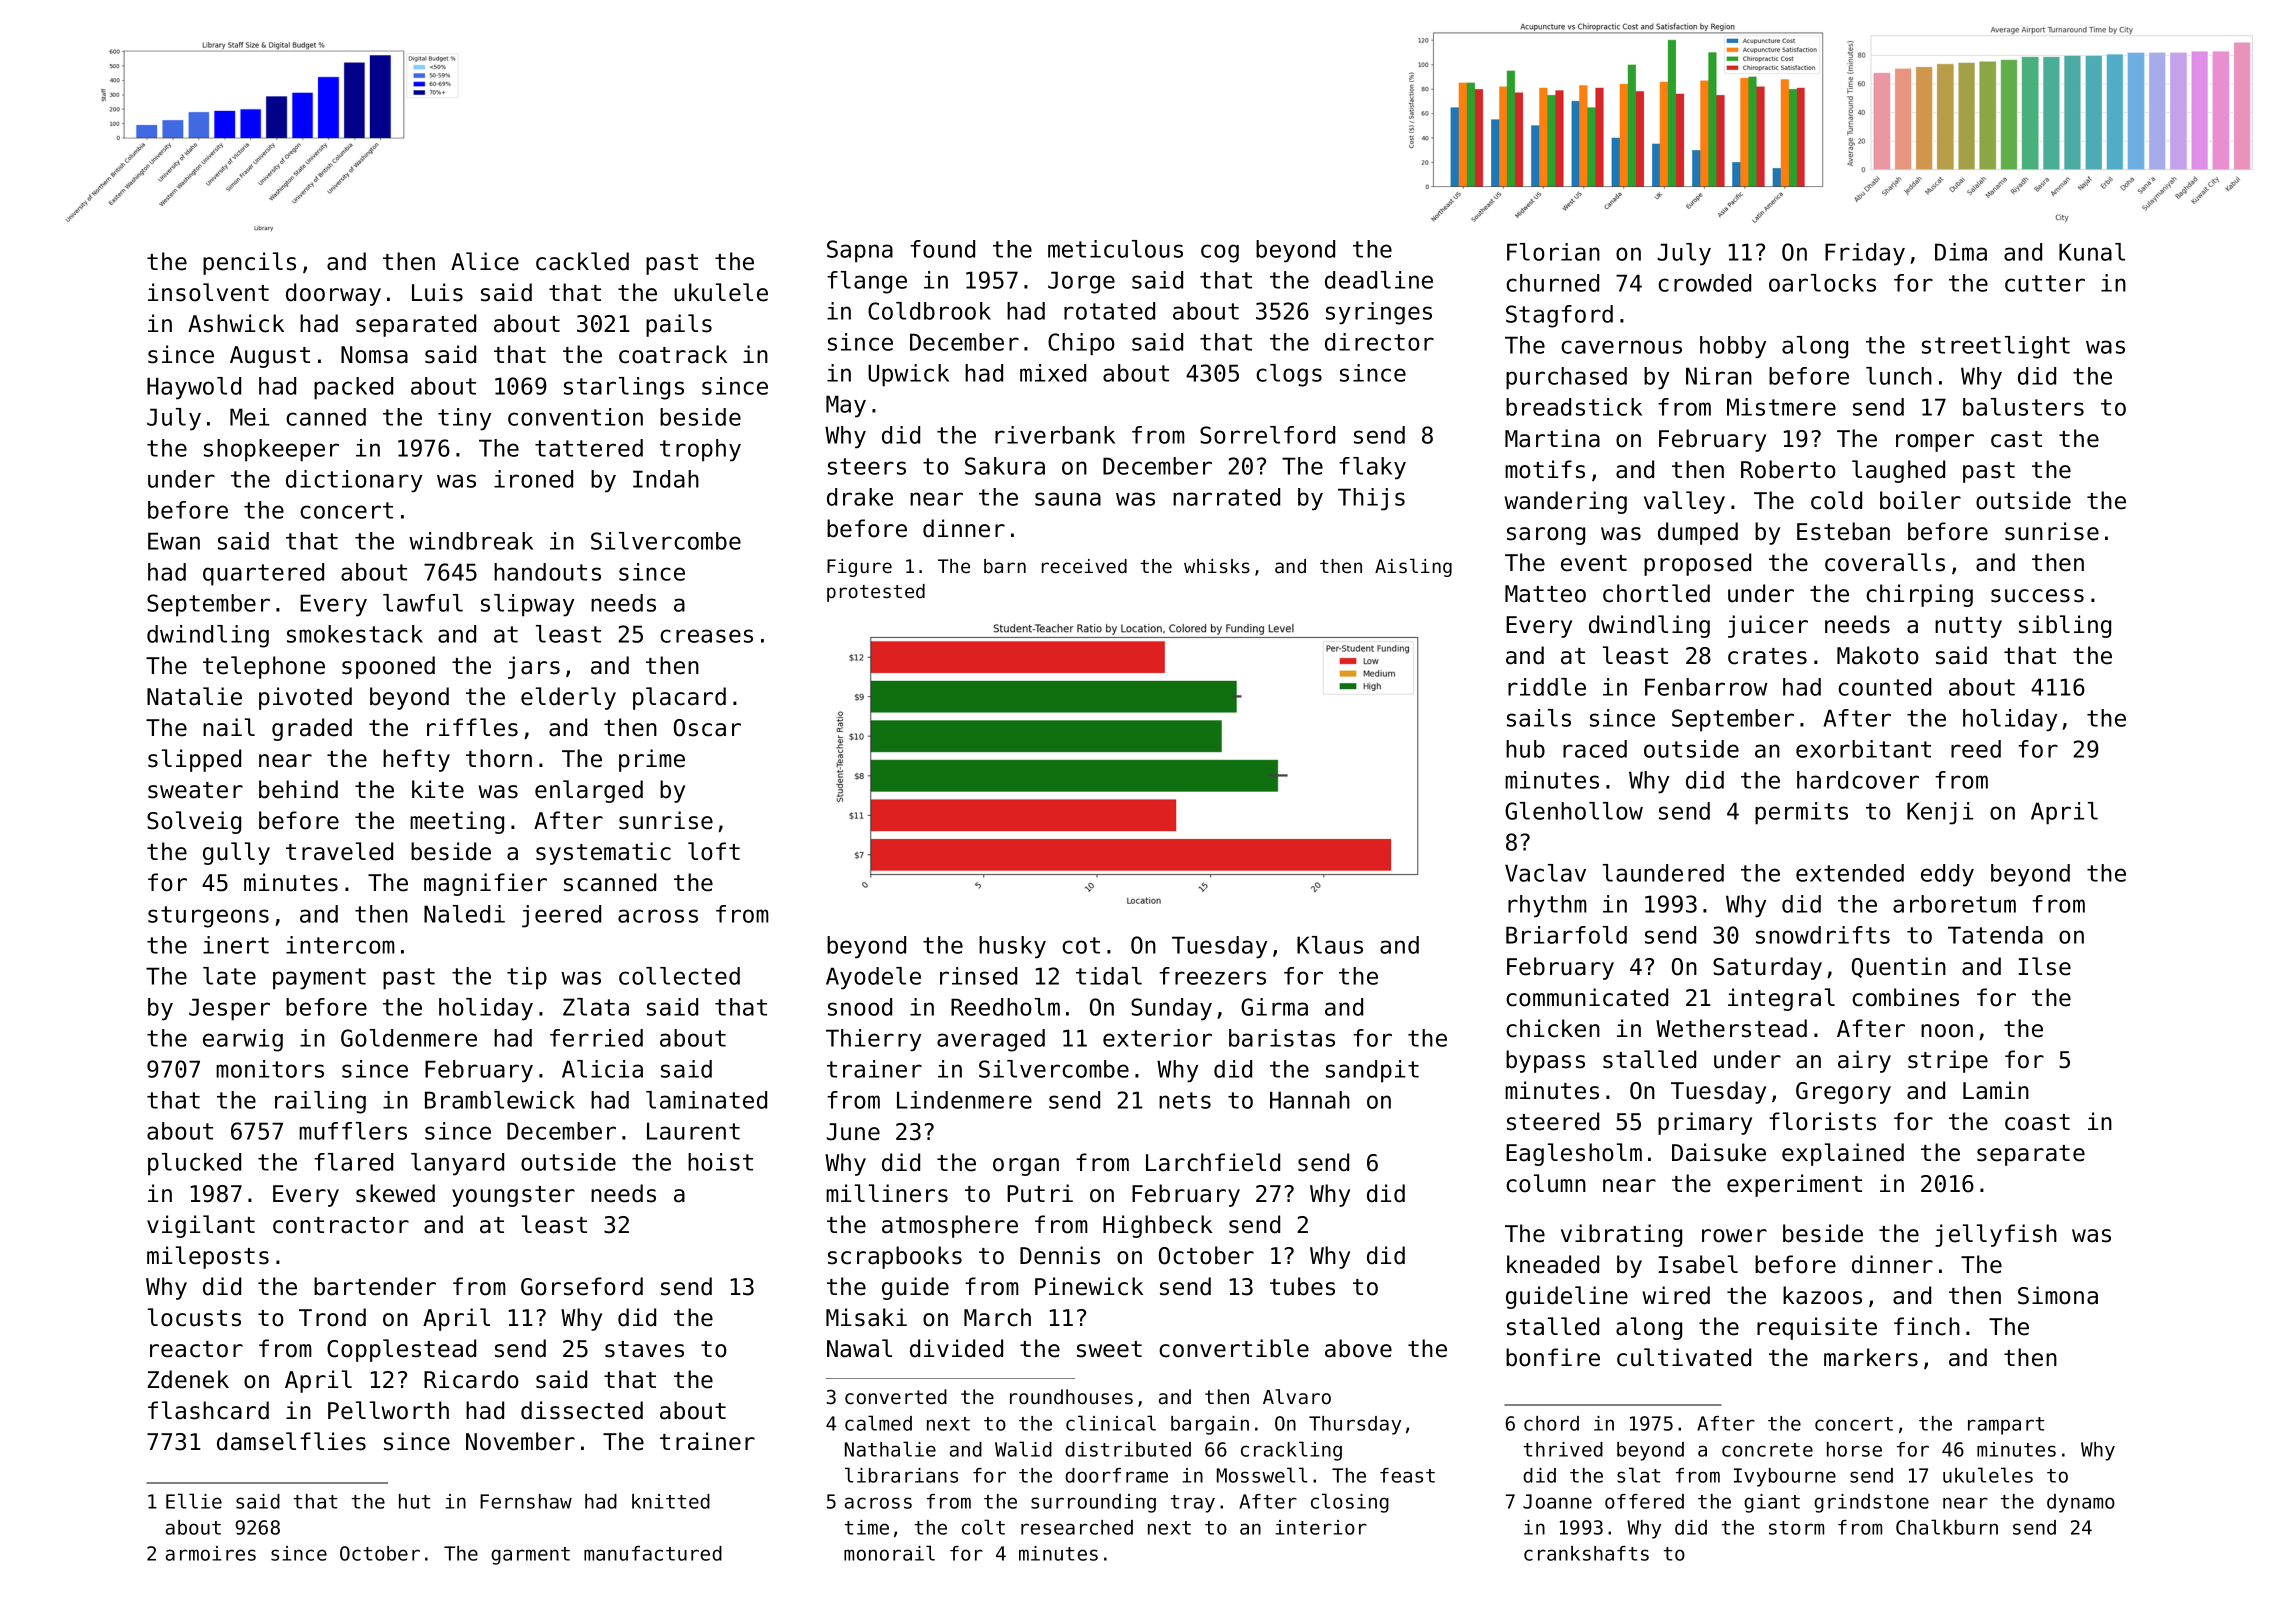 The height and width of the document is (1614, 2282). What do you see at coordinates (707, 728) in the document?
I see `Oscar` at bounding box center [707, 728].
